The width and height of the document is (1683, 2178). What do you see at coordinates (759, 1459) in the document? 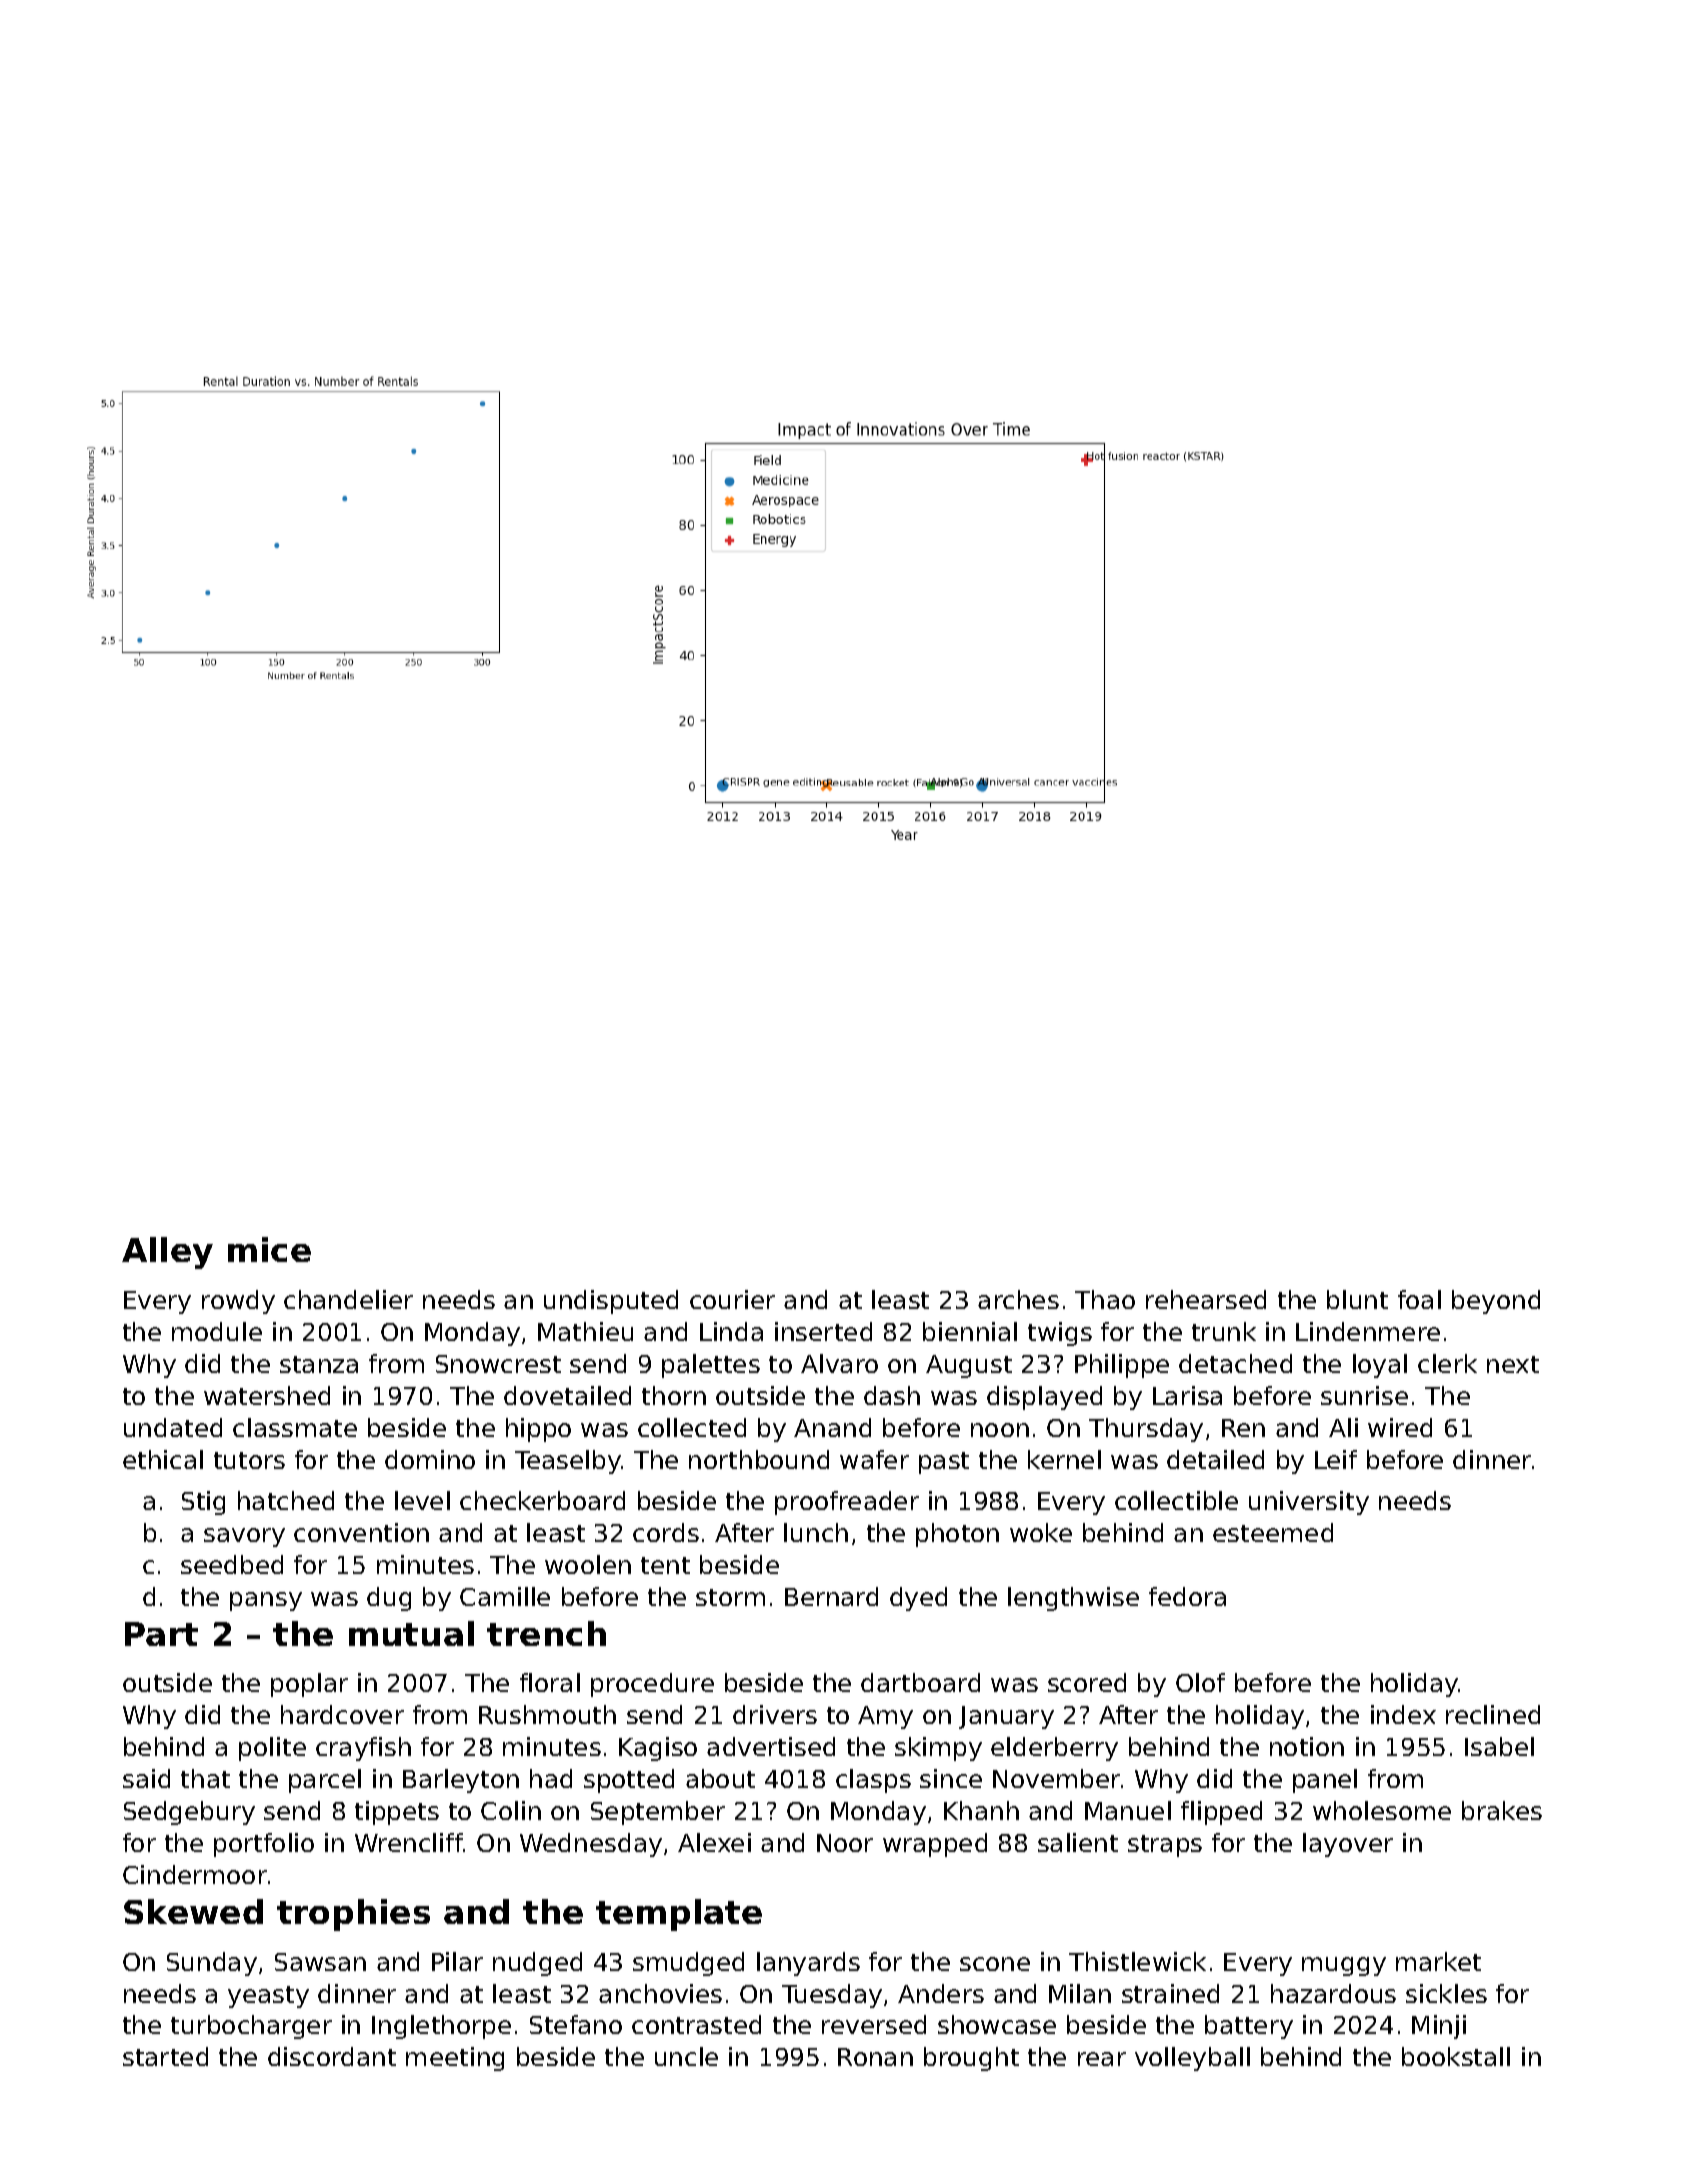
I see `northbound` at bounding box center [759, 1459].
